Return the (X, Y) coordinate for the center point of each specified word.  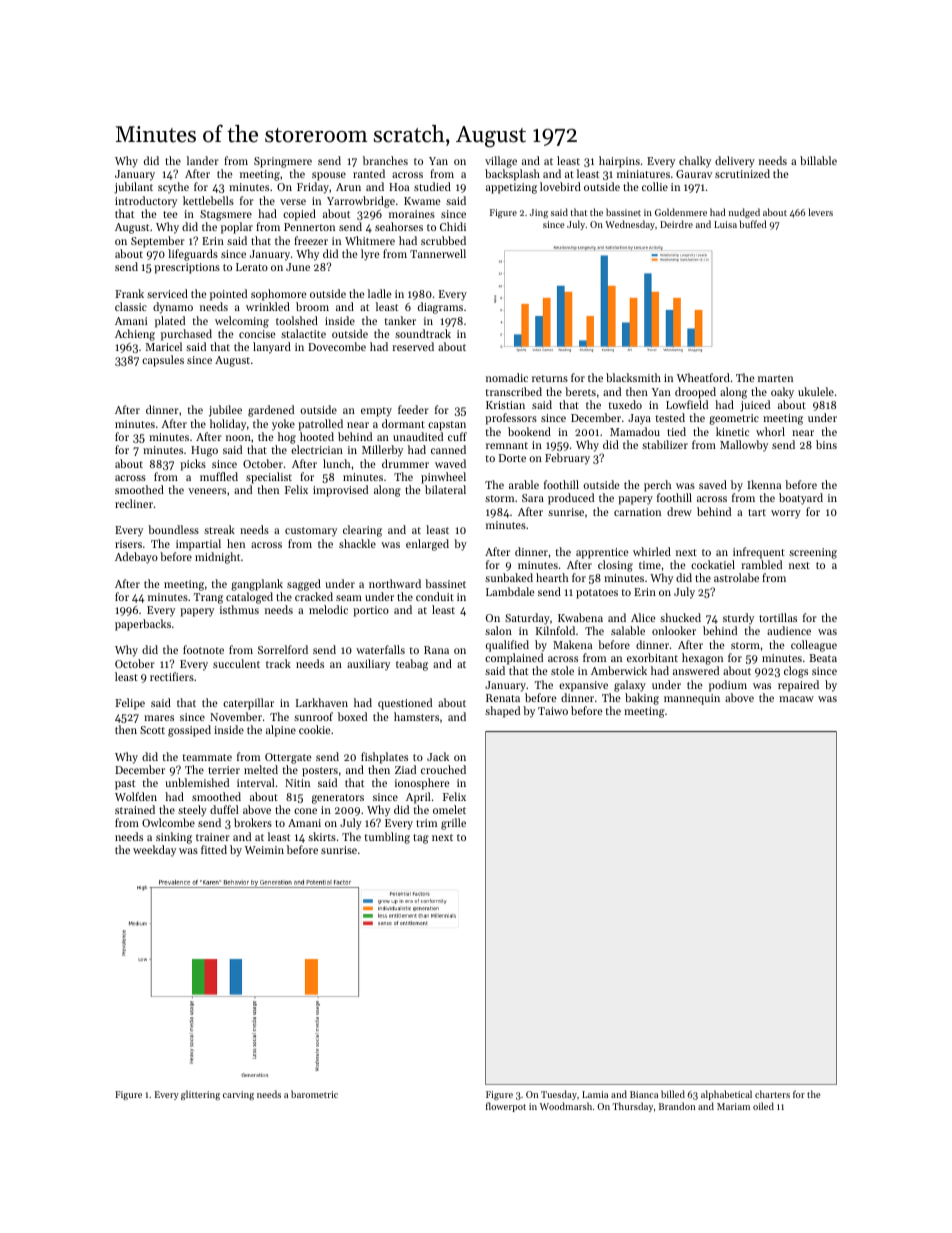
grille (453, 824)
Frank (129, 293)
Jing (539, 213)
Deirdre (676, 224)
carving (238, 1095)
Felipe (130, 704)
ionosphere (422, 784)
